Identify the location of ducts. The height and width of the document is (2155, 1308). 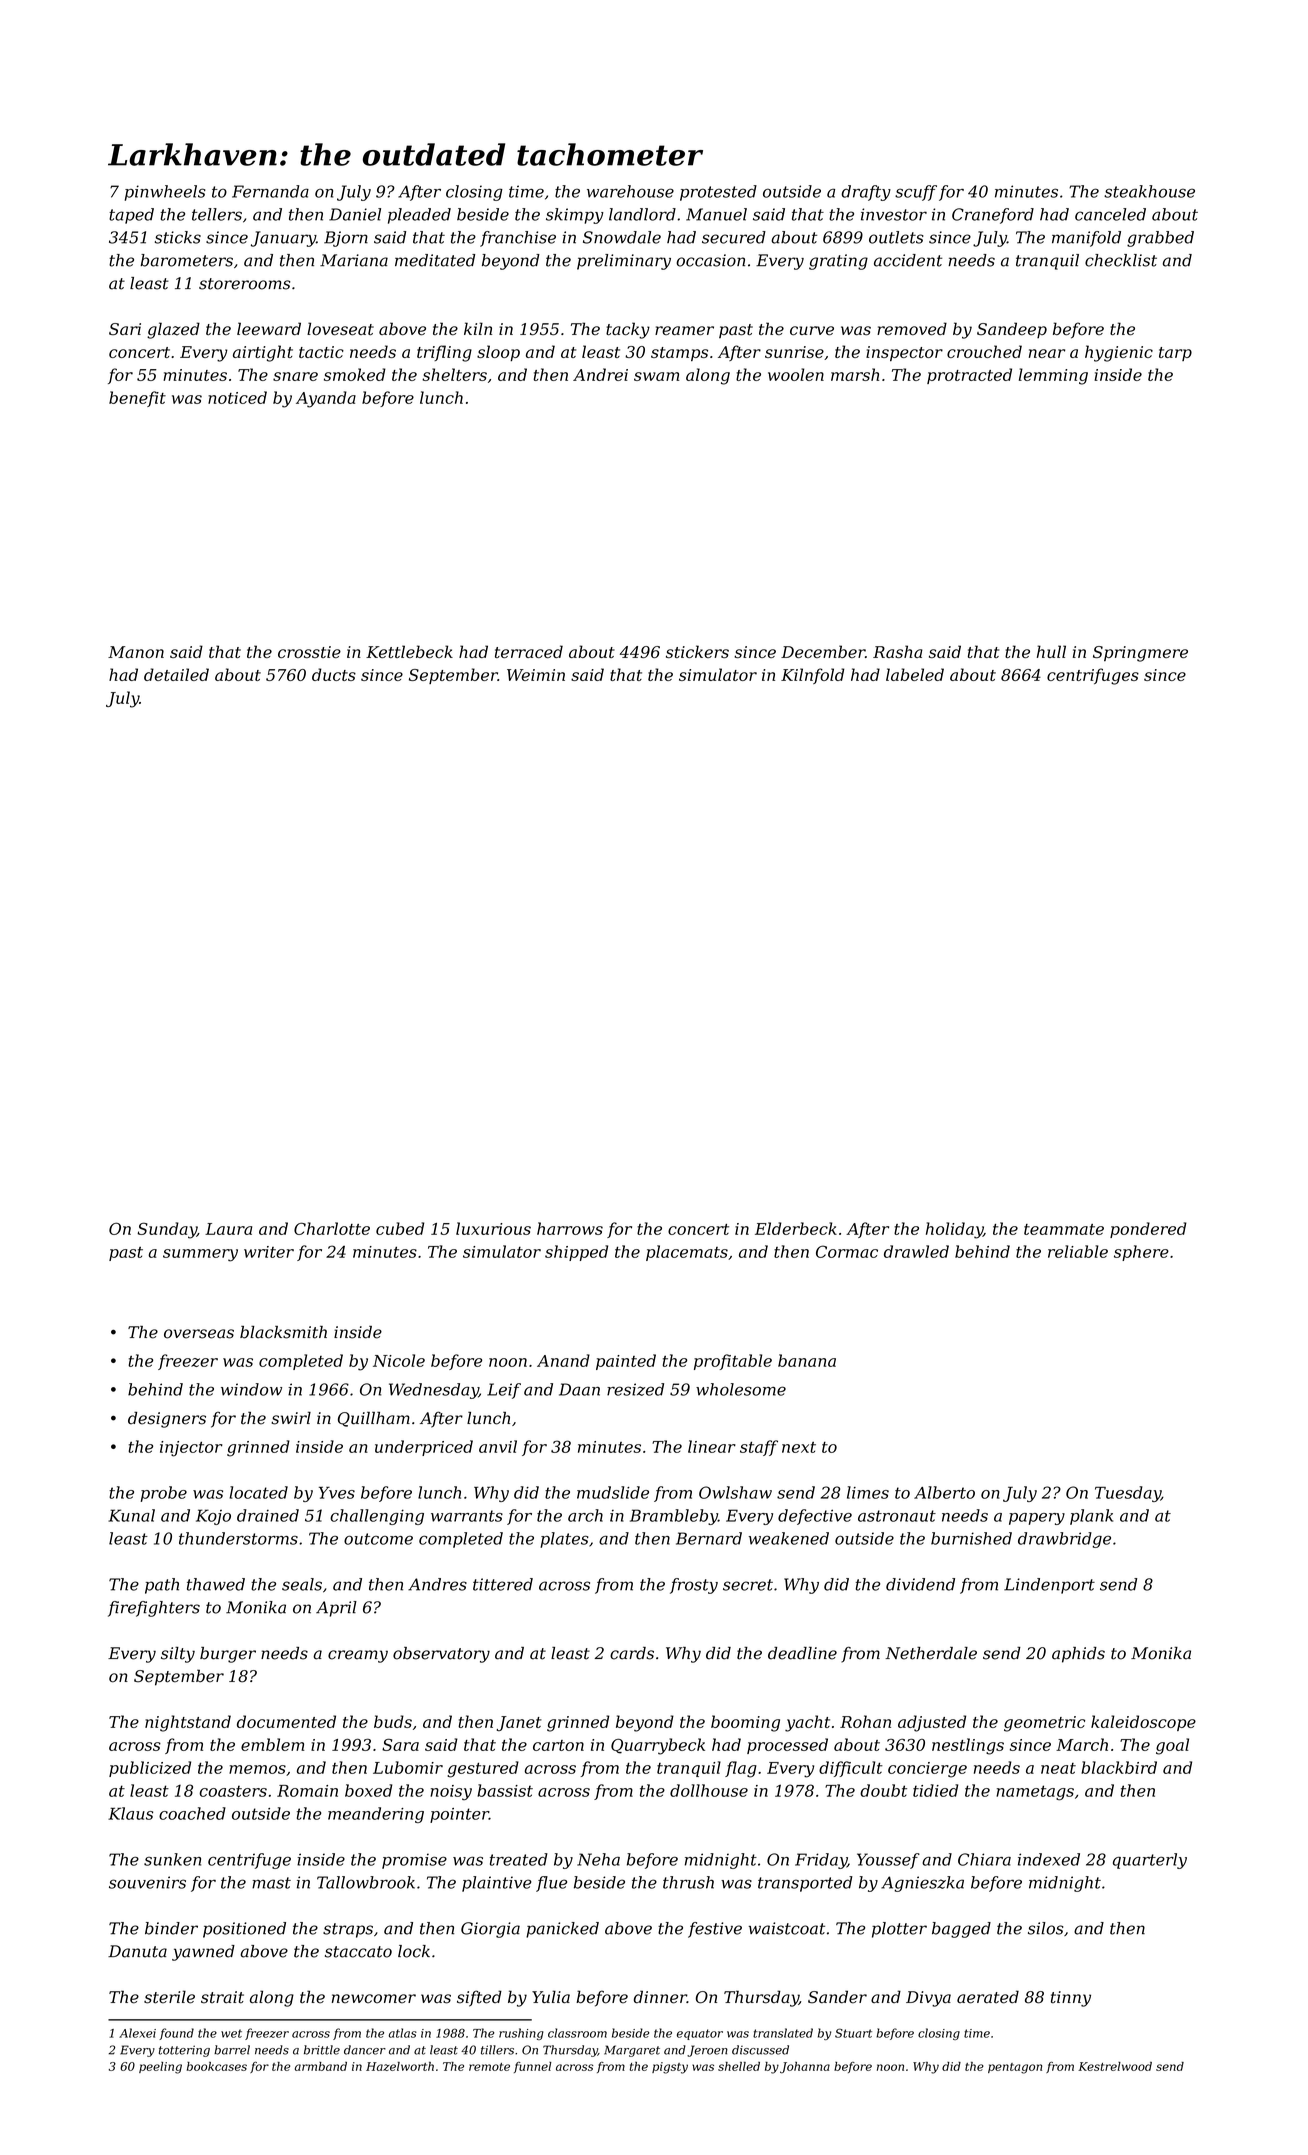
(334, 674).
